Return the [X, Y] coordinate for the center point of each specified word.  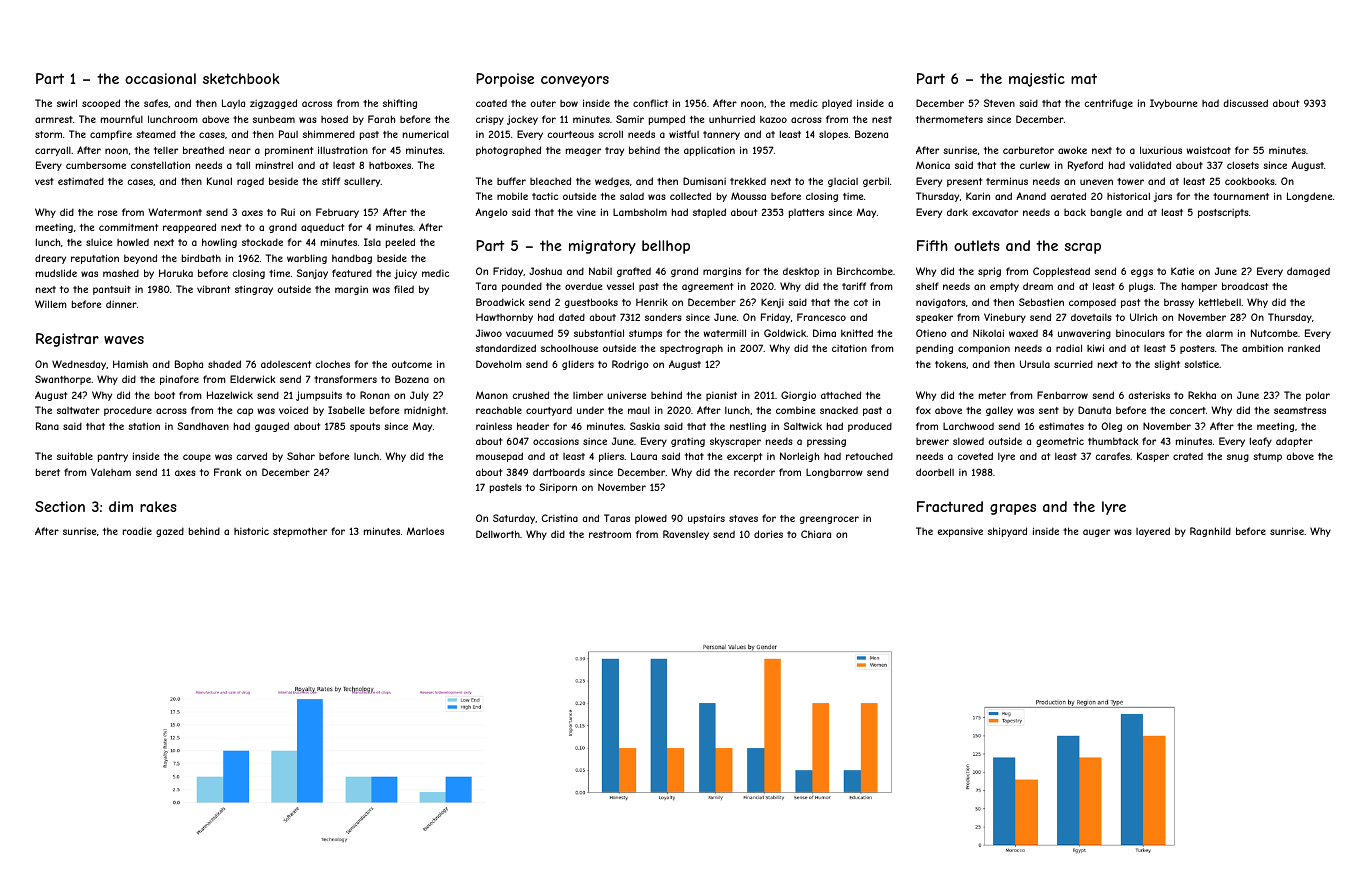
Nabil [600, 271]
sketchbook [241, 78]
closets [1243, 165]
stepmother [300, 532]
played [837, 104]
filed [404, 289]
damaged [1308, 272]
